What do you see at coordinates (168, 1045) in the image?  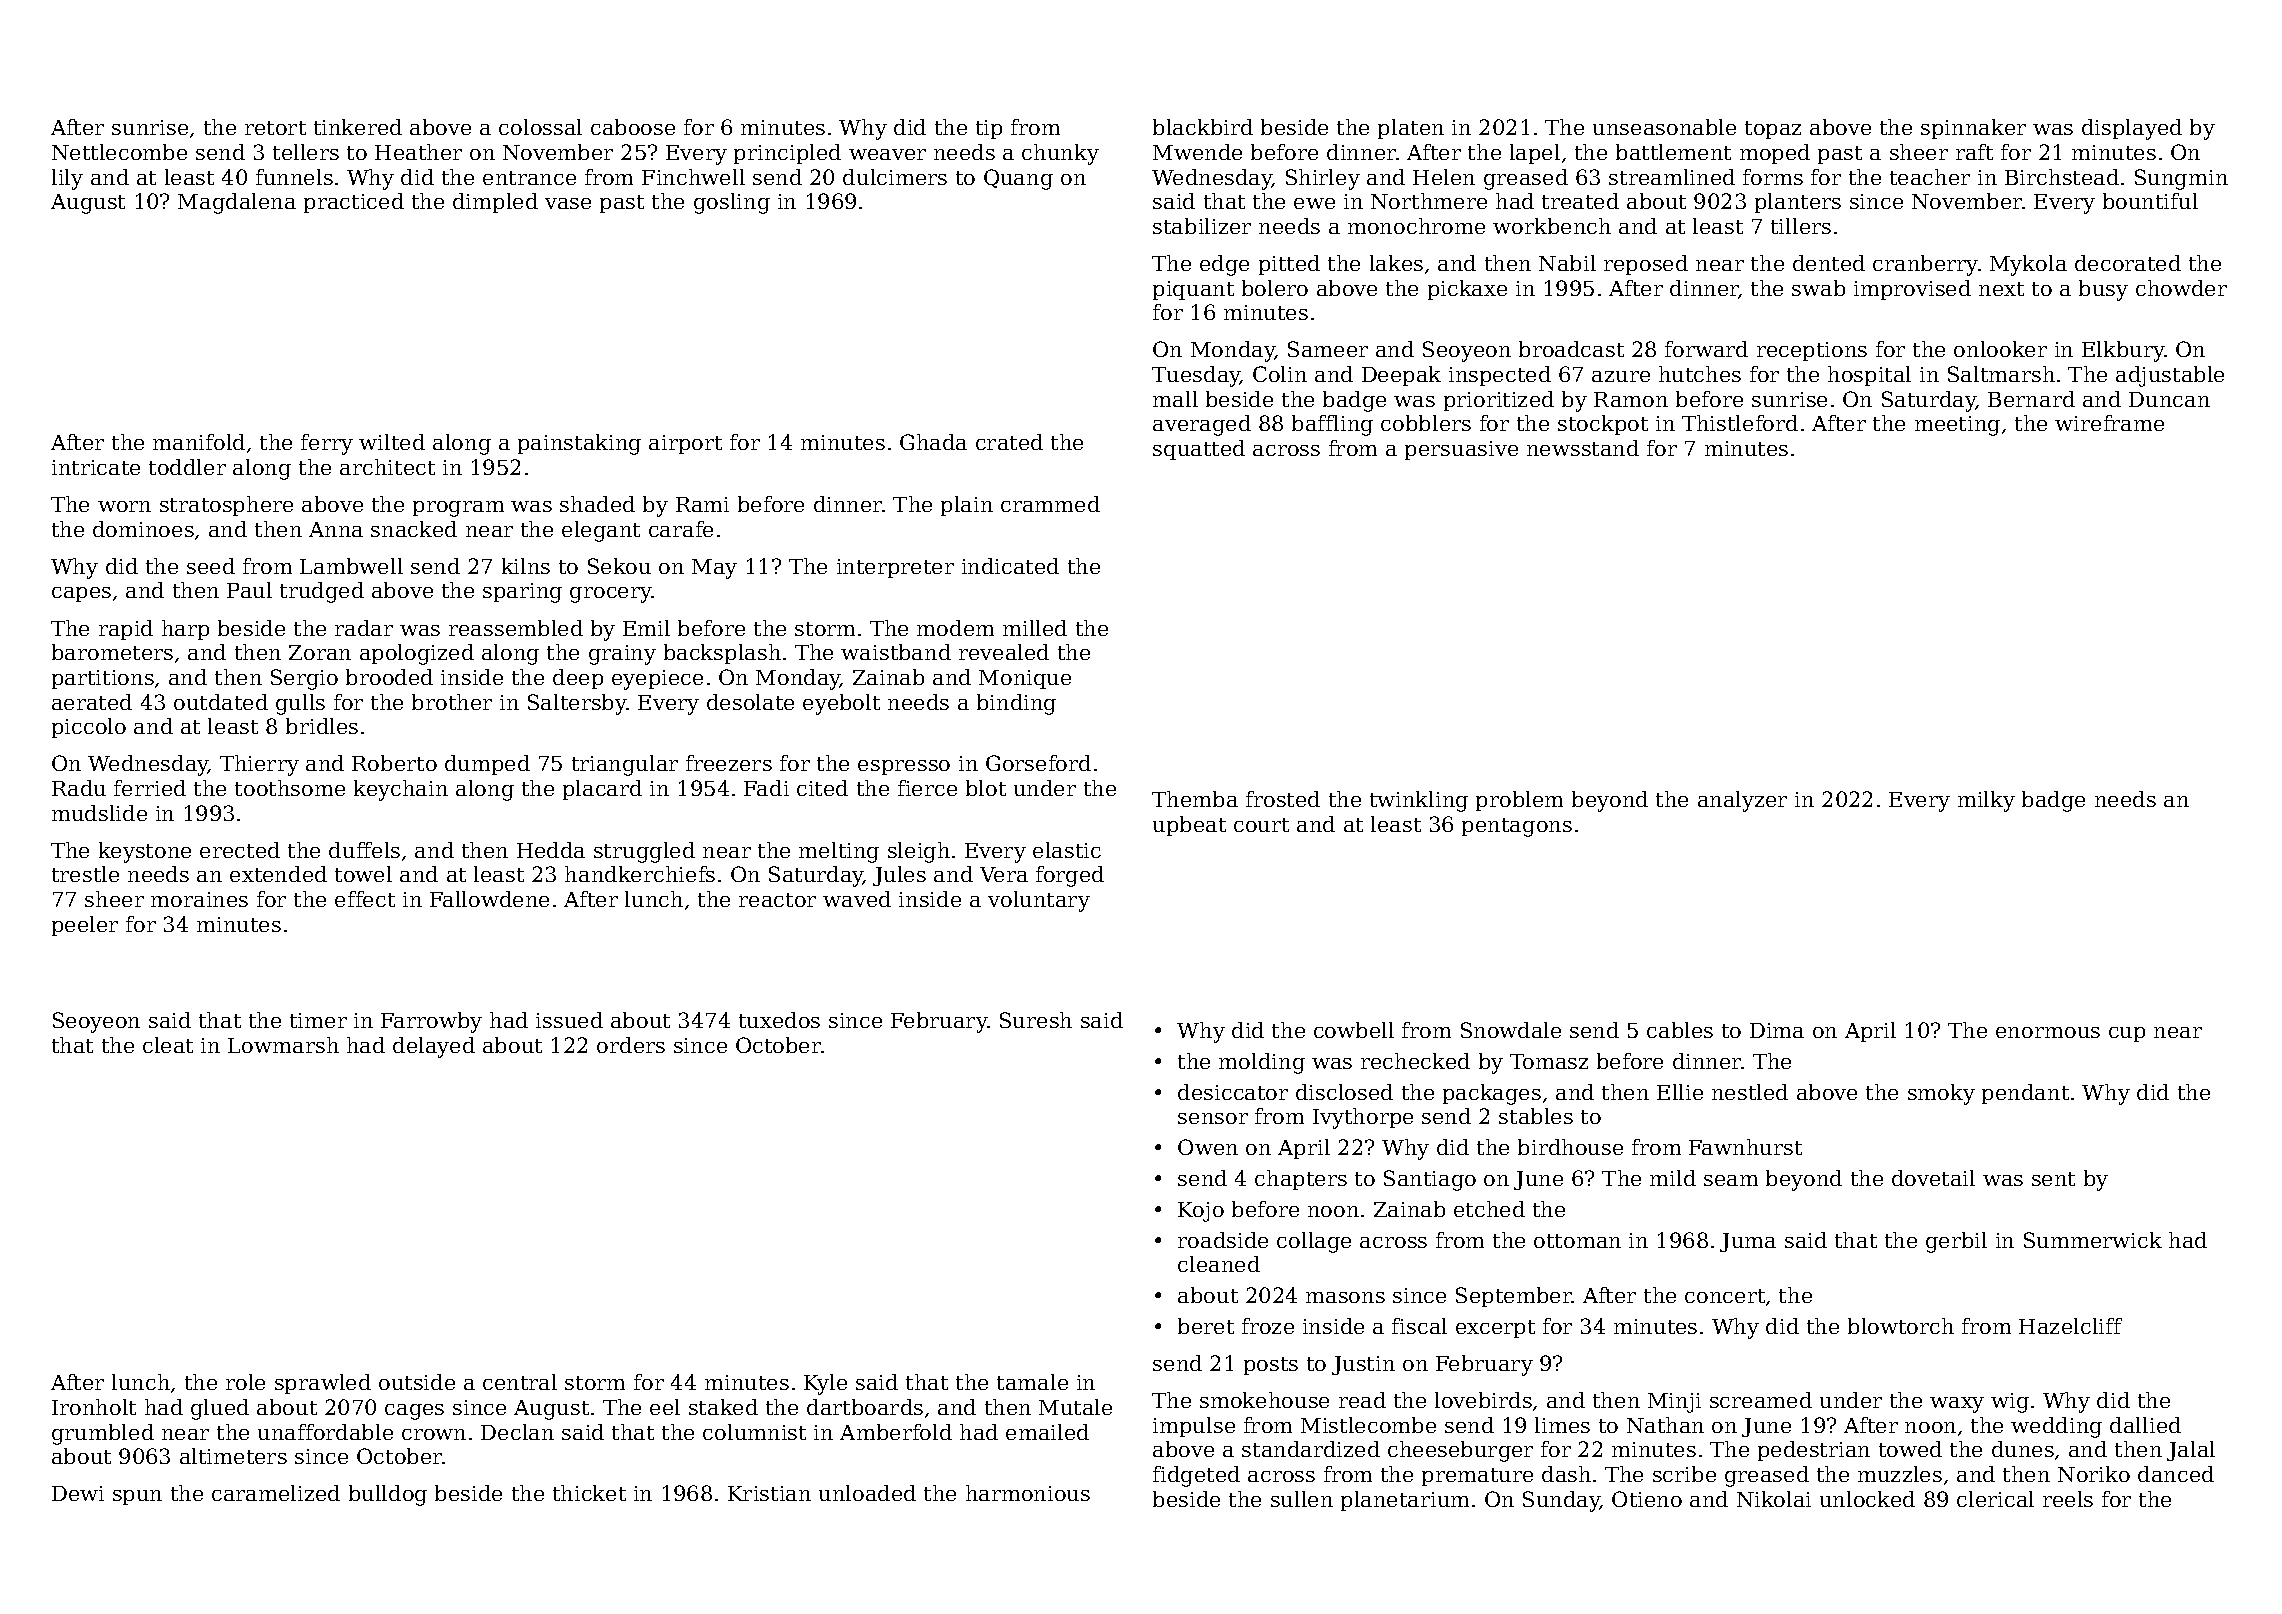 I see `cleat` at bounding box center [168, 1045].
